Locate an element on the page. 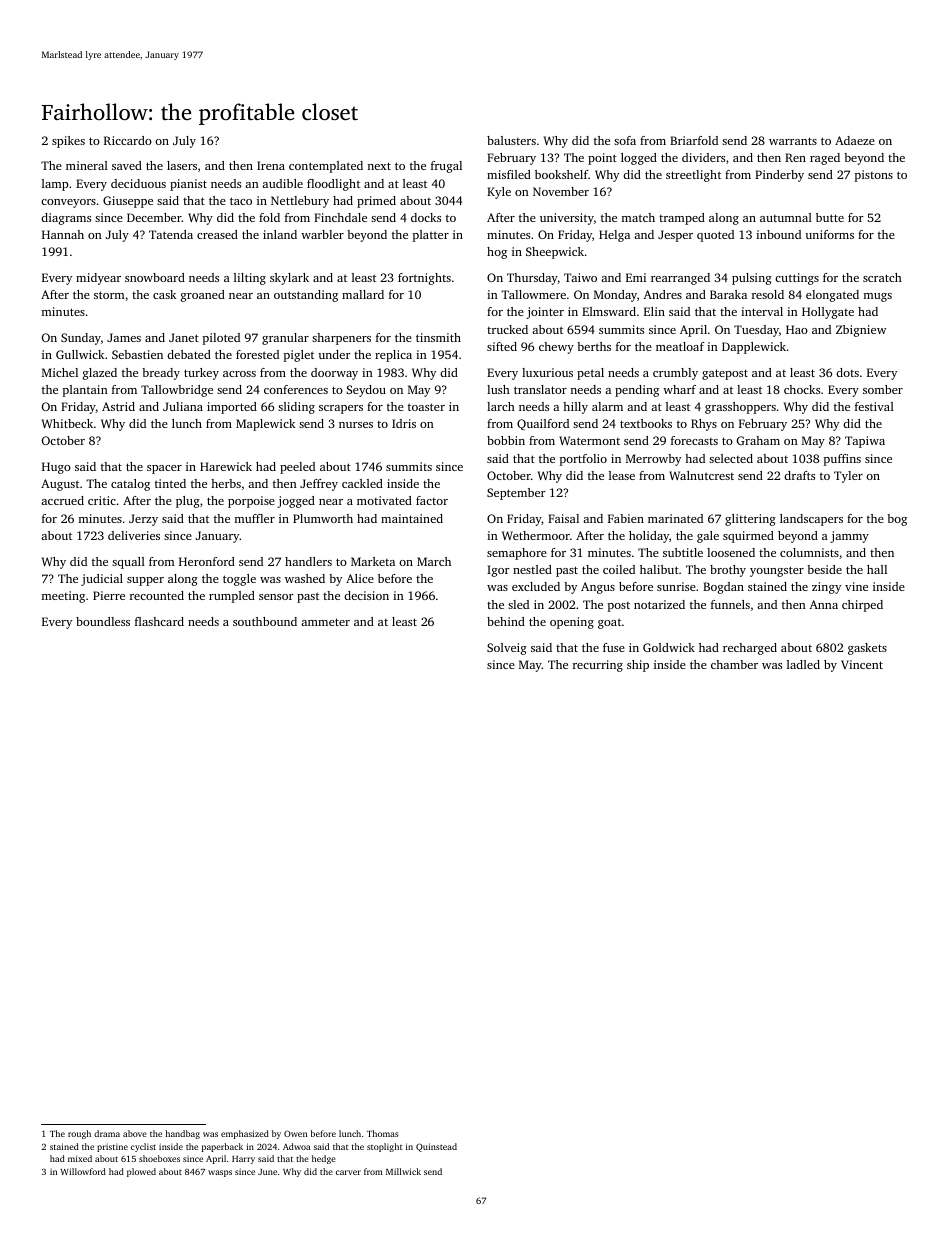 This page has width=952, height=1233. chamber is located at coordinates (734, 664).
